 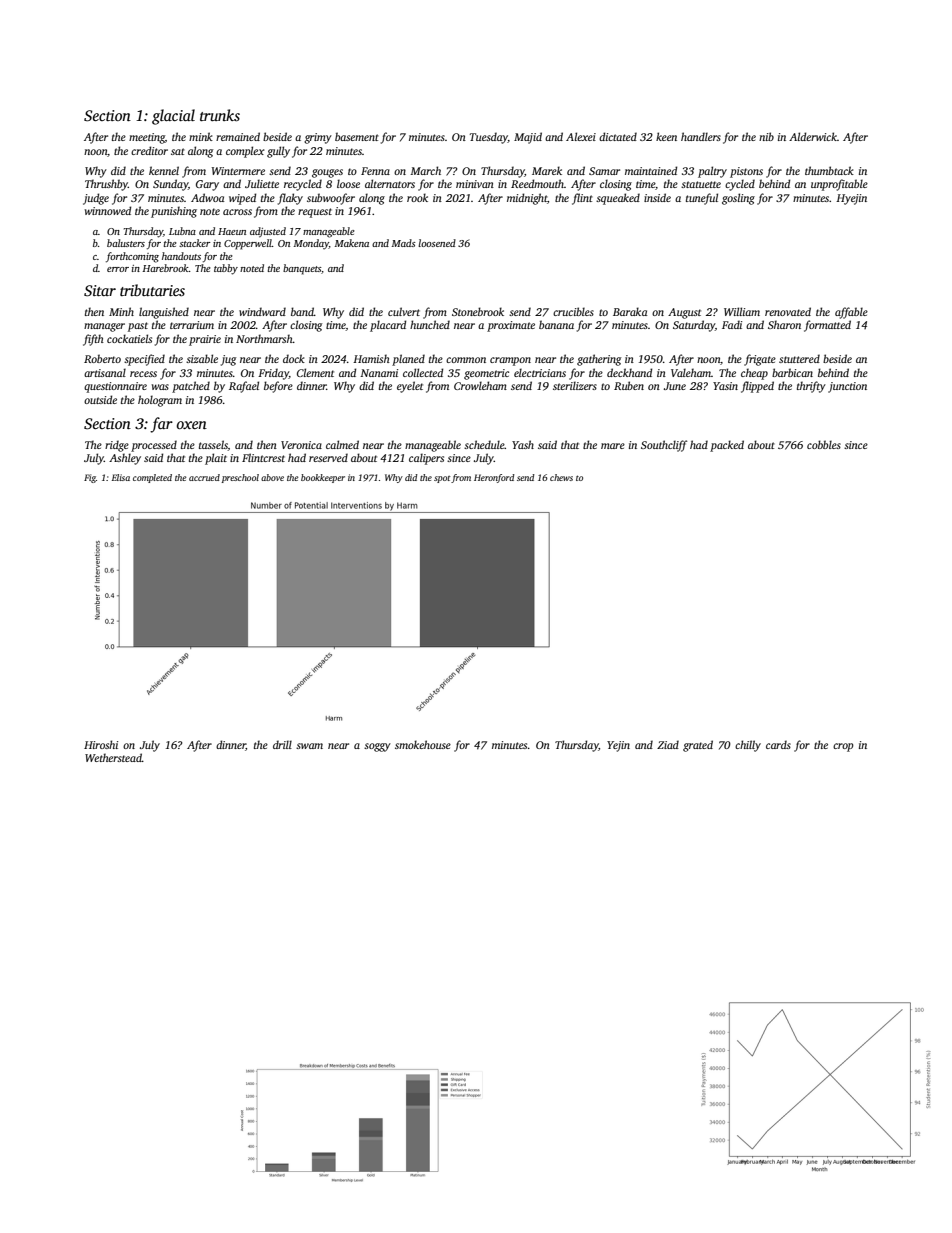 What do you see at coordinates (282, 744) in the screenshot?
I see `drill` at bounding box center [282, 744].
